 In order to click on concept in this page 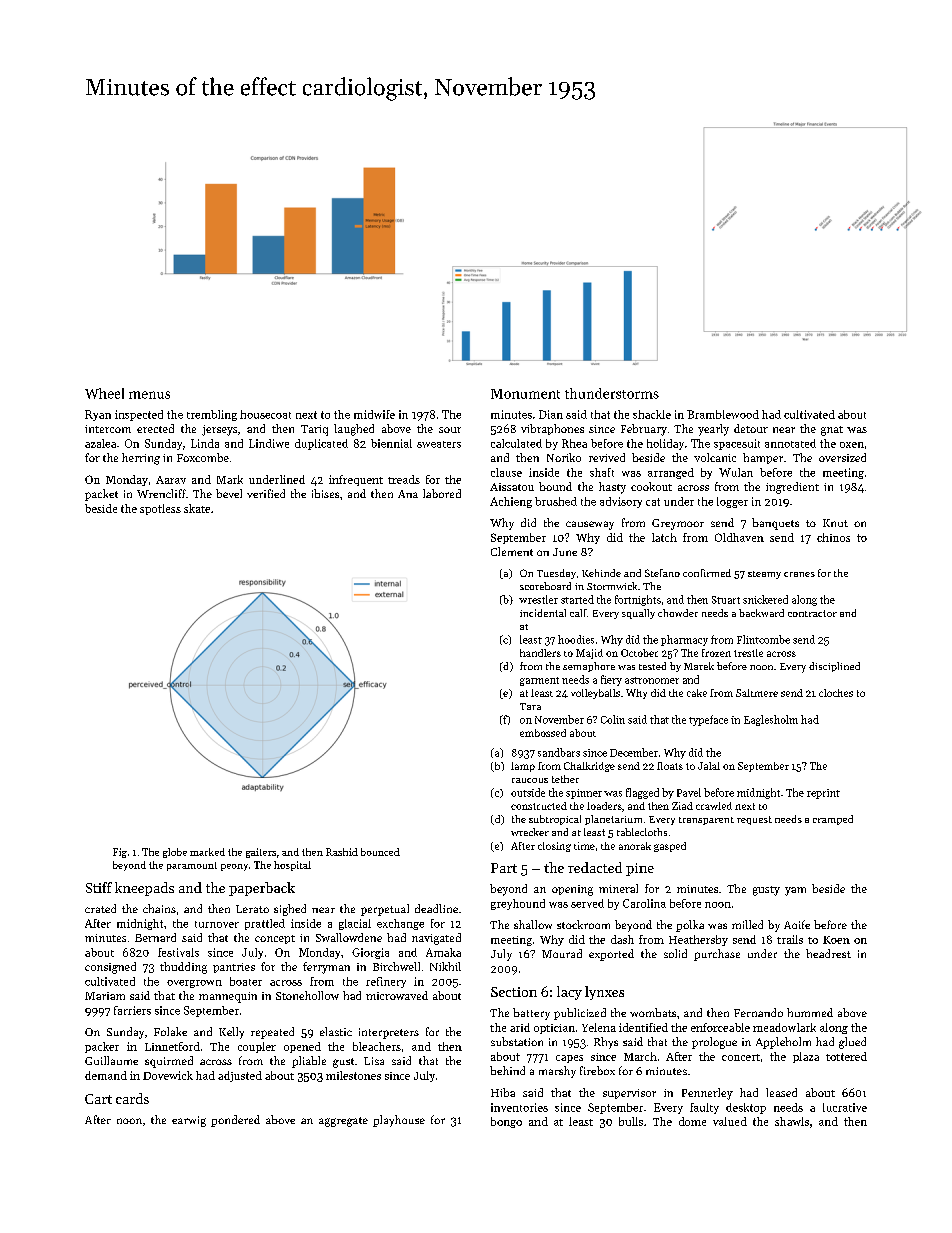, I will do `click(275, 939)`.
